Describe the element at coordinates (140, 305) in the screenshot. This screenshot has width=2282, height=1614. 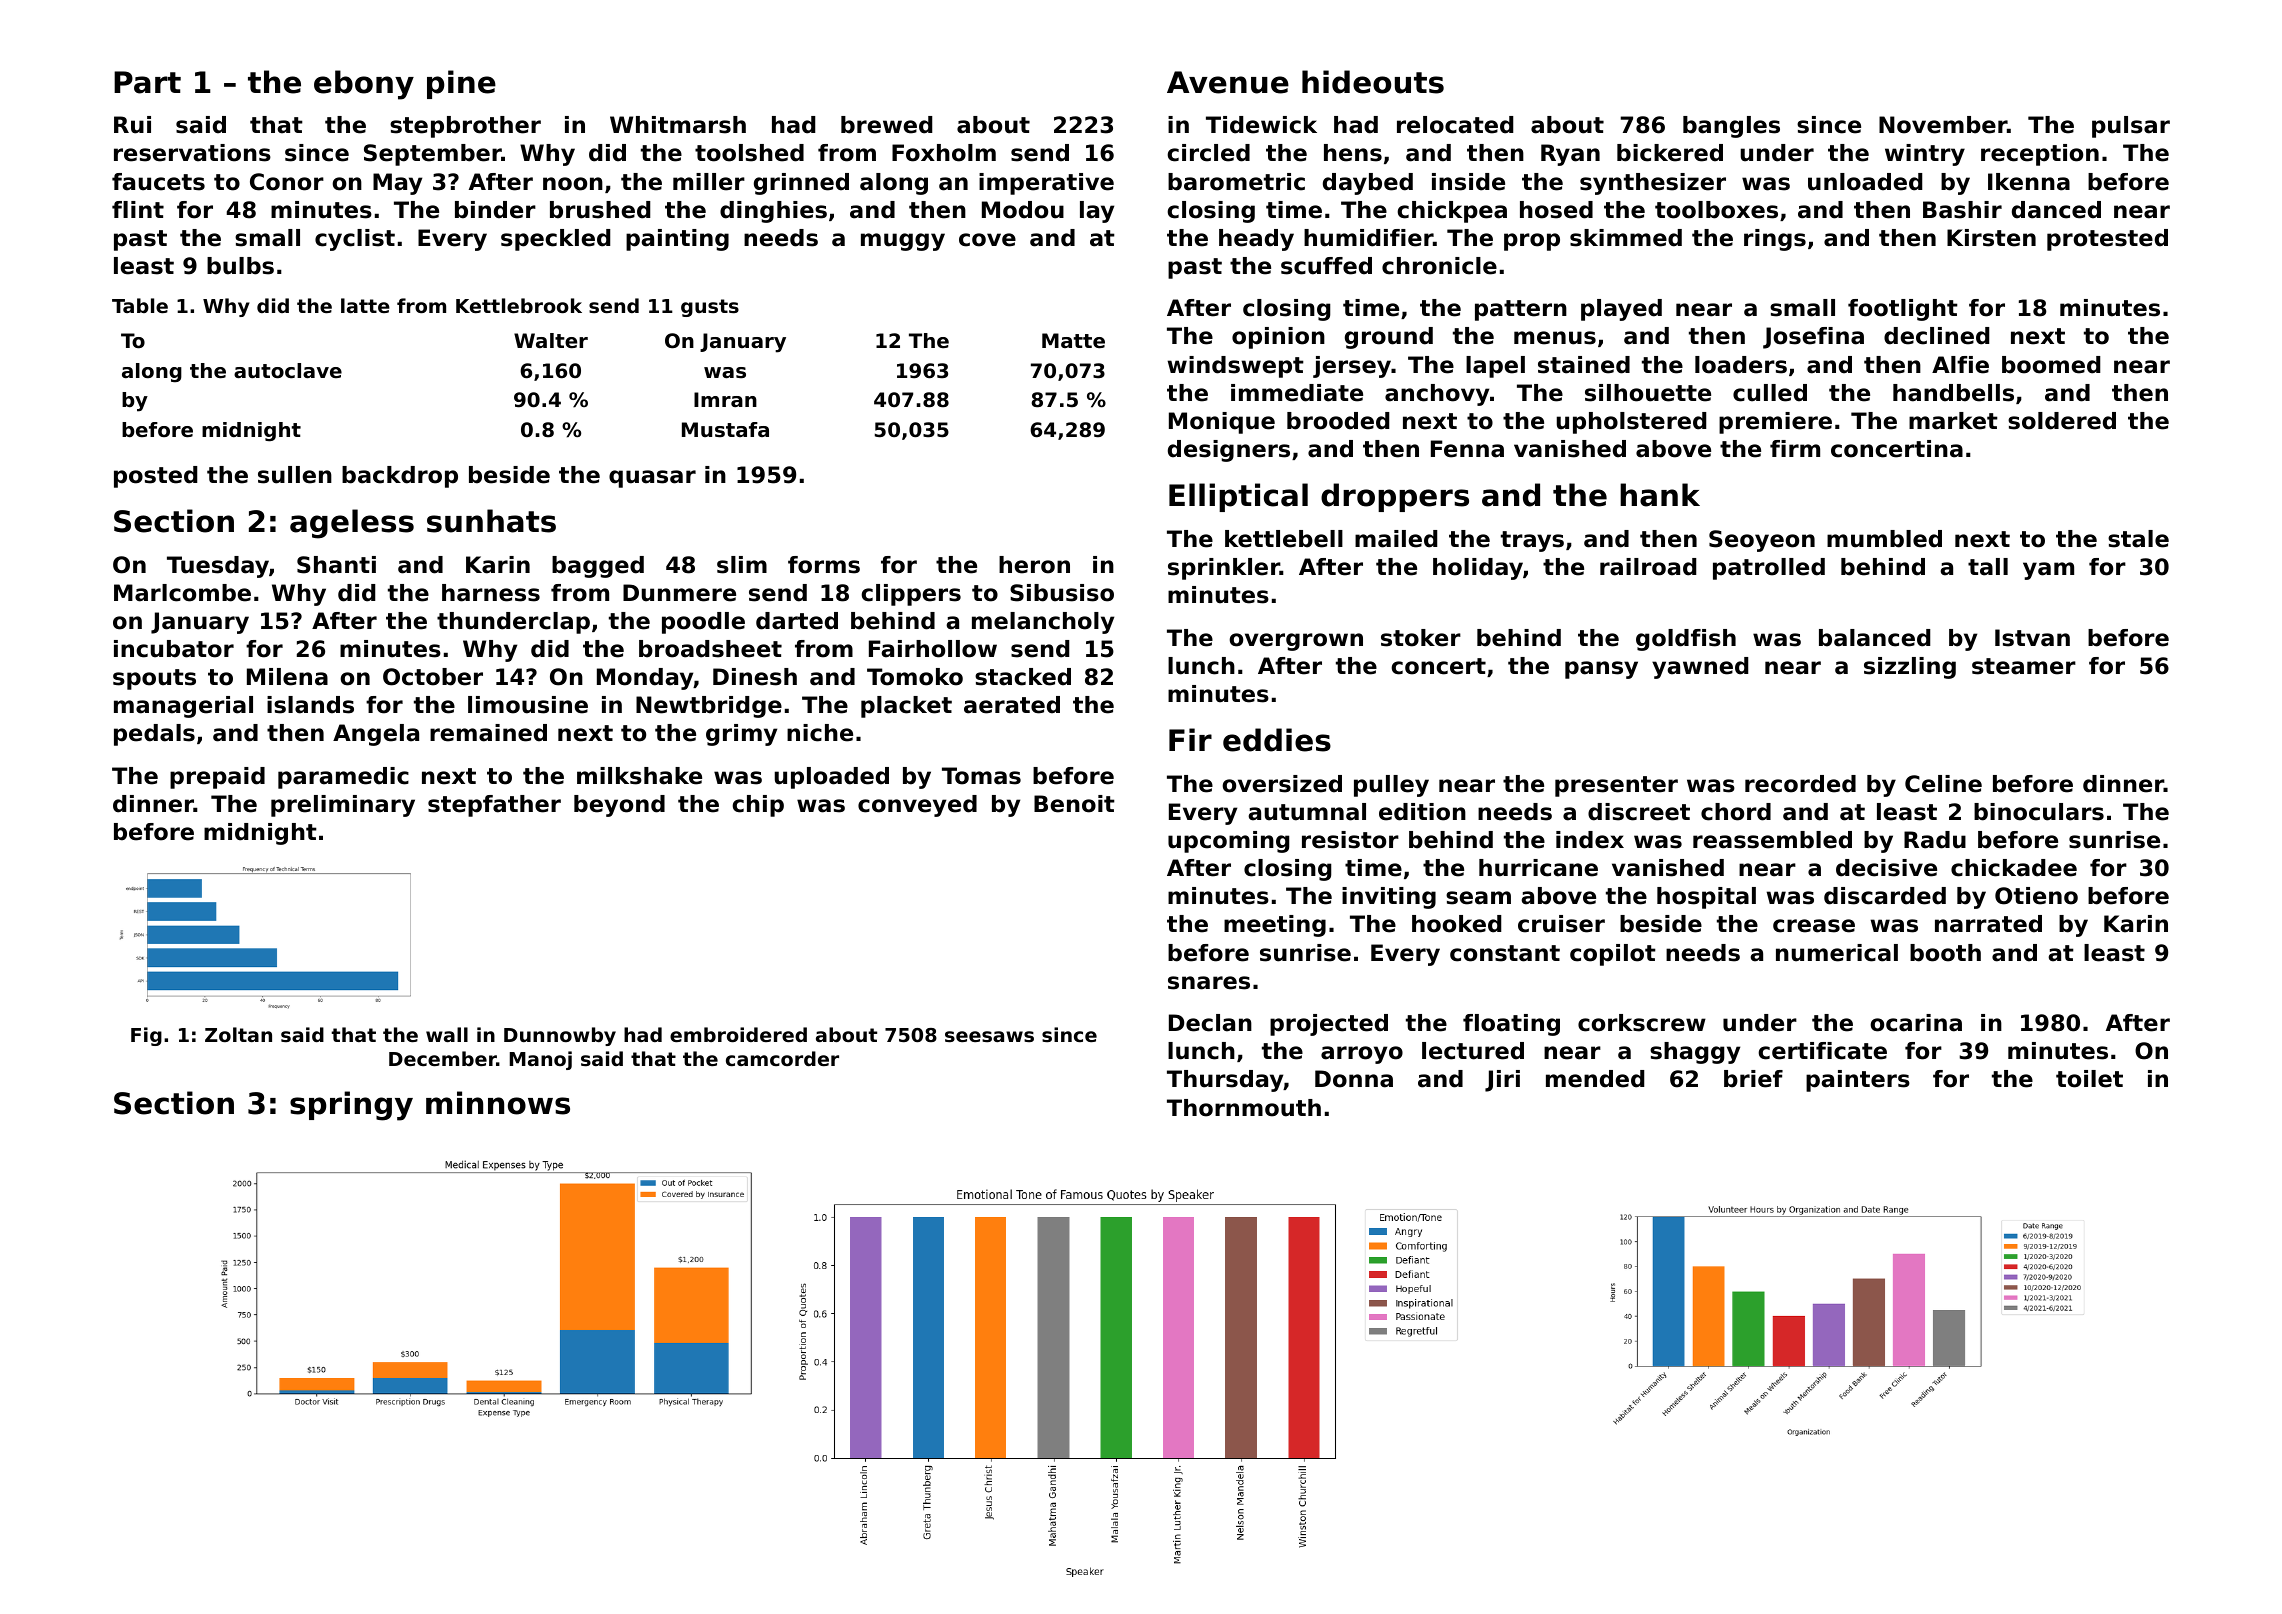
I see `Table` at that location.
